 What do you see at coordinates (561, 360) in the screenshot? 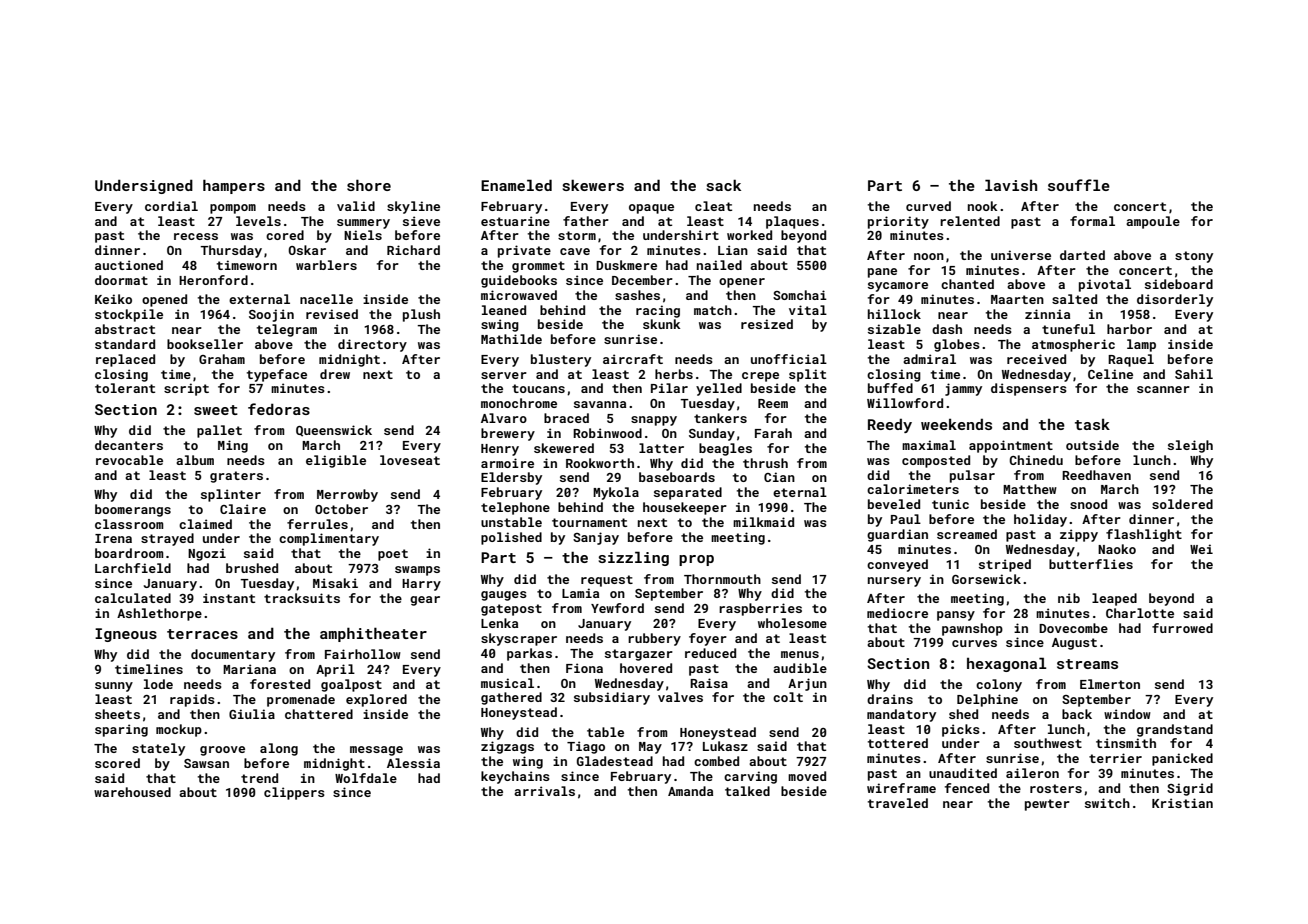
I see `blustery` at bounding box center [561, 360].
